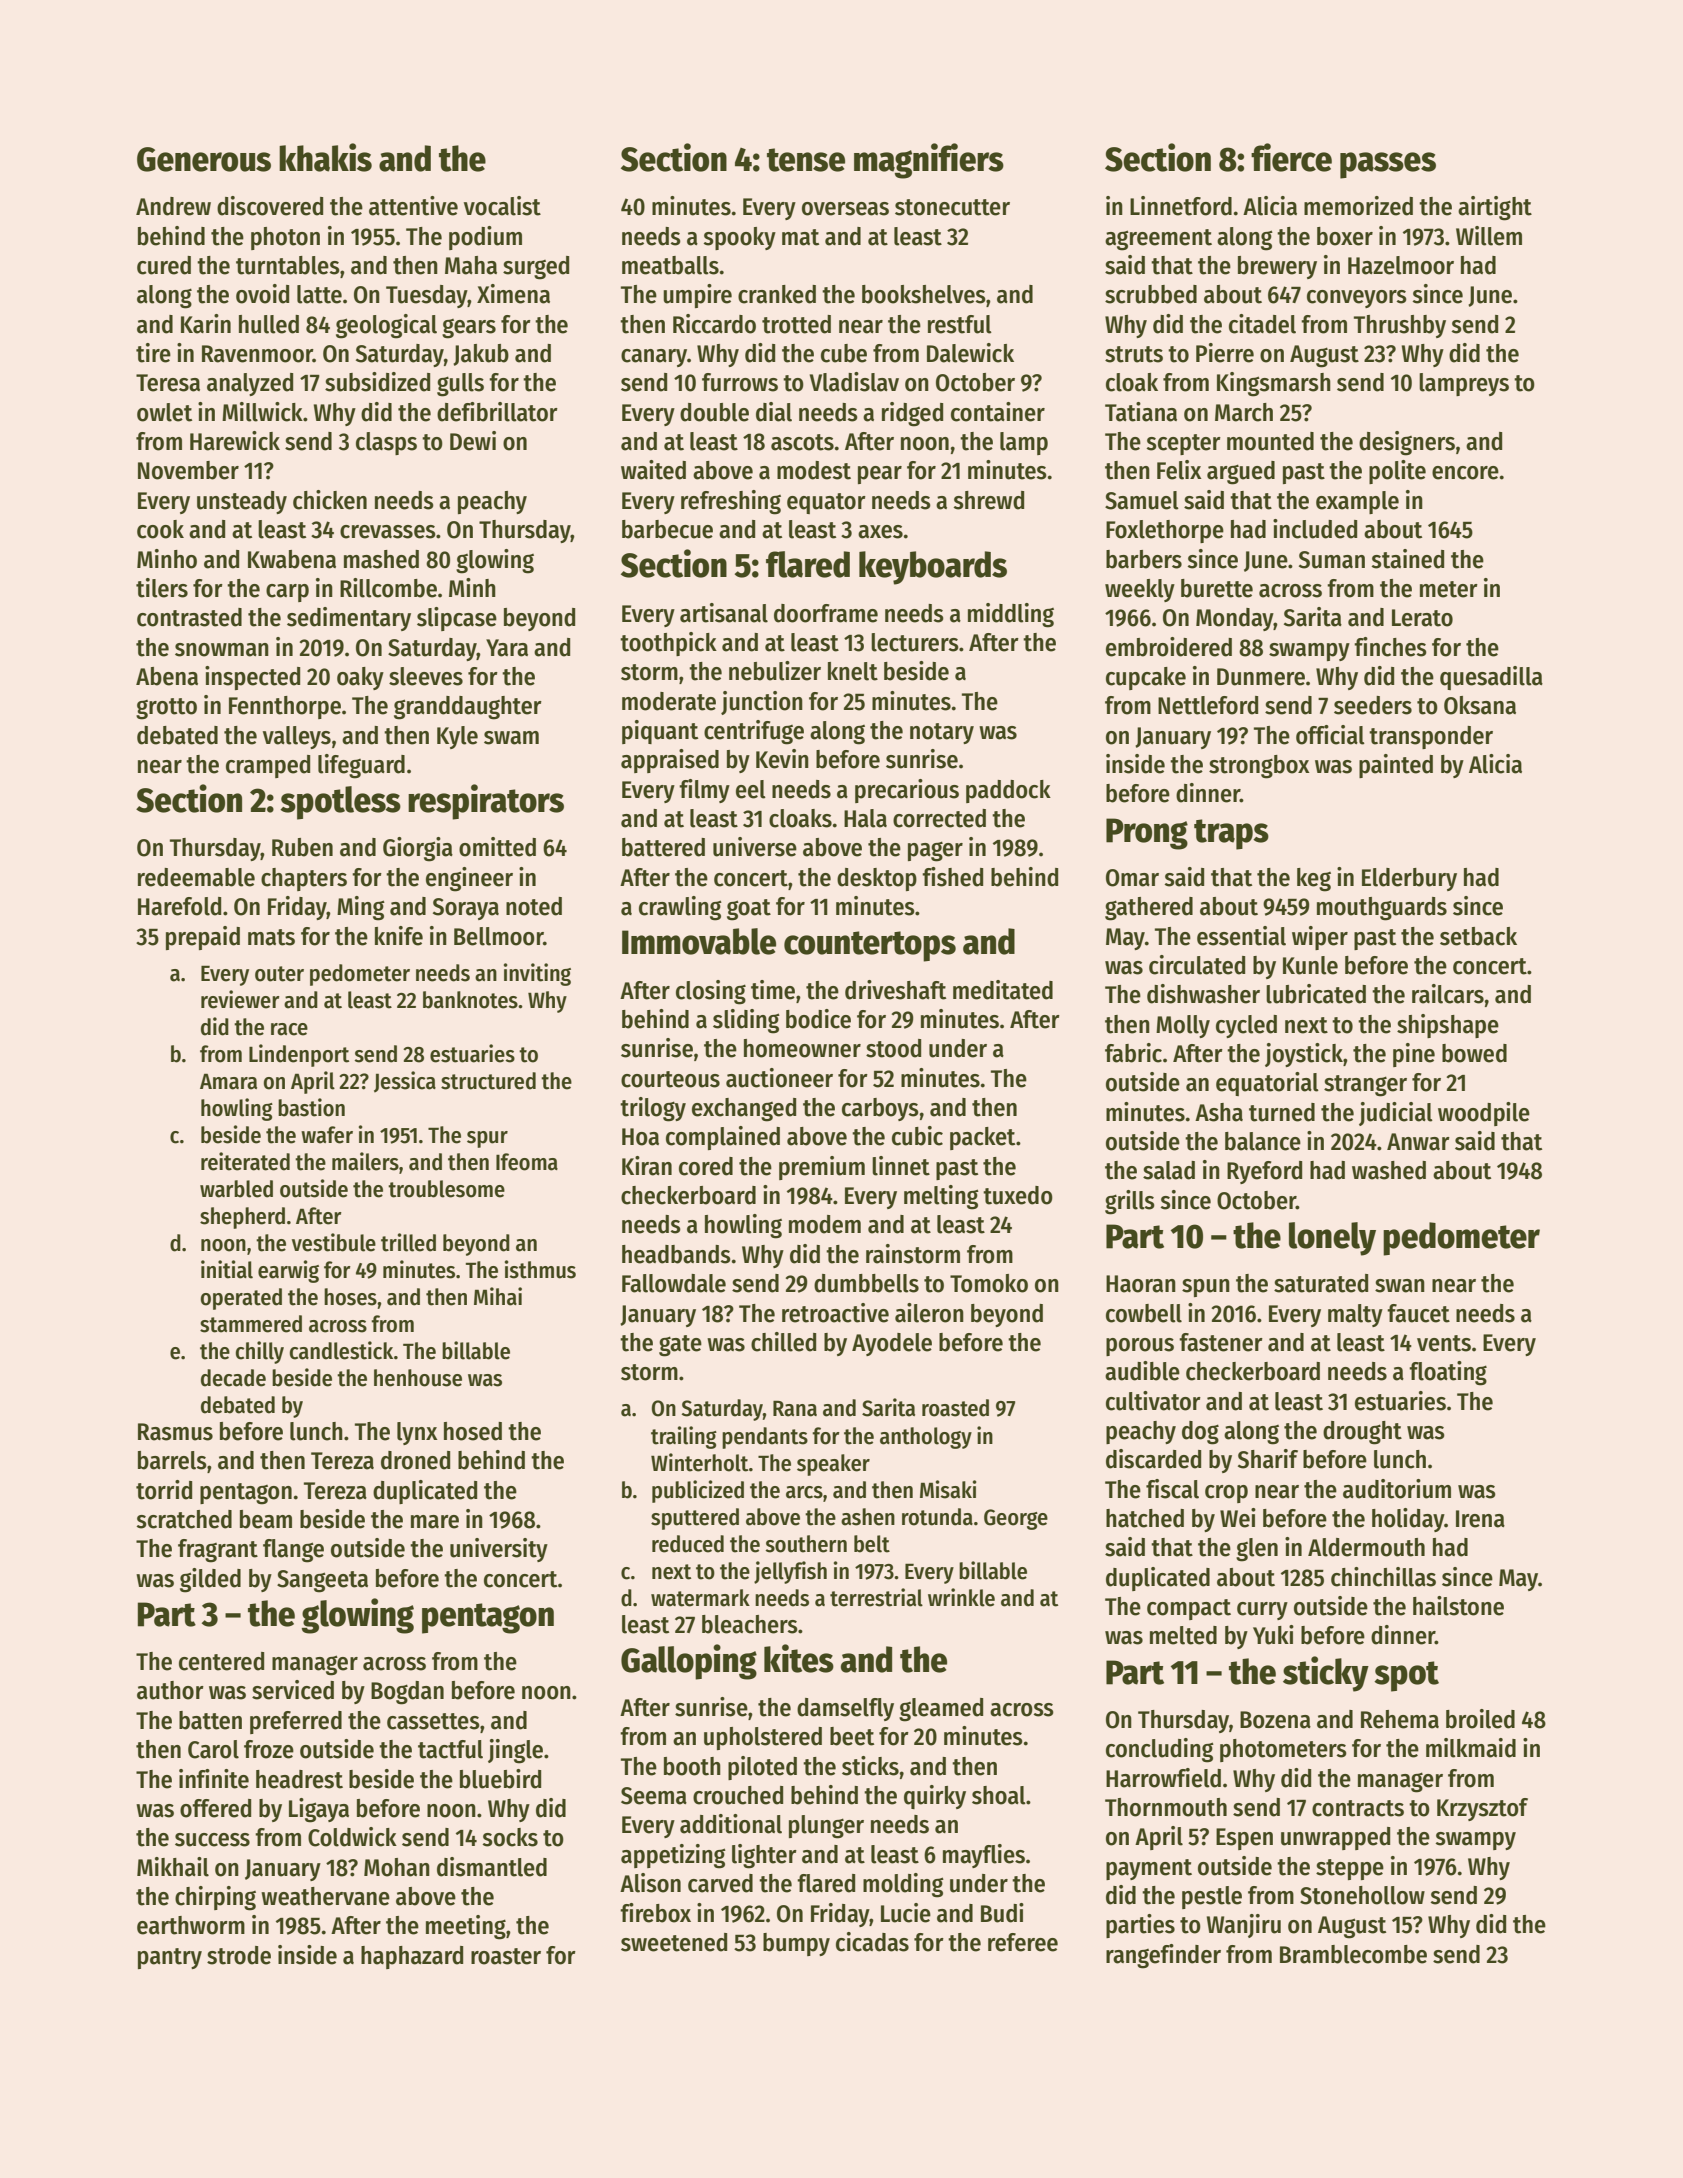 The image size is (1683, 2178). I want to click on henhouse, so click(418, 1378).
